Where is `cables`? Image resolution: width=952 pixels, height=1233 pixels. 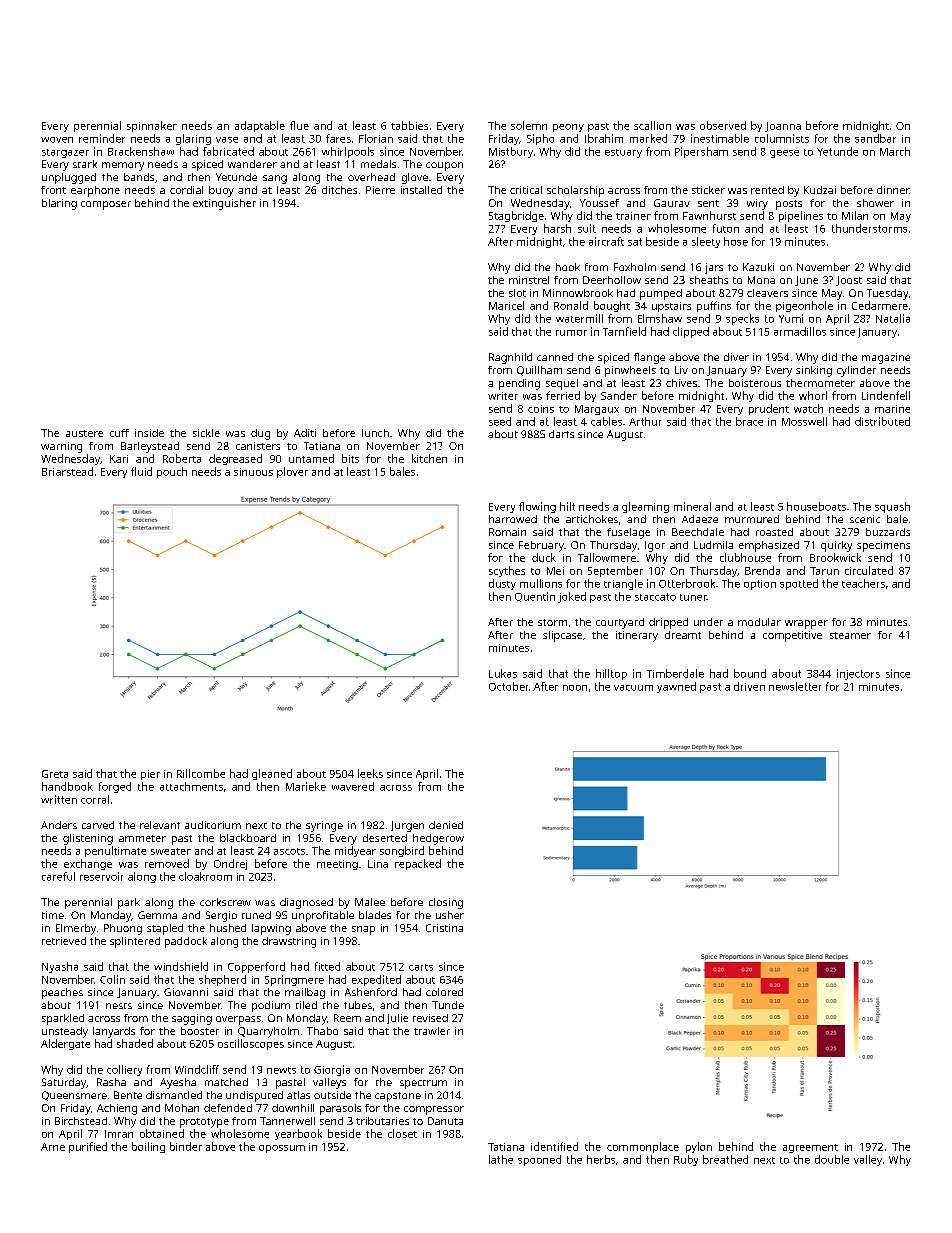
cables is located at coordinates (606, 421).
